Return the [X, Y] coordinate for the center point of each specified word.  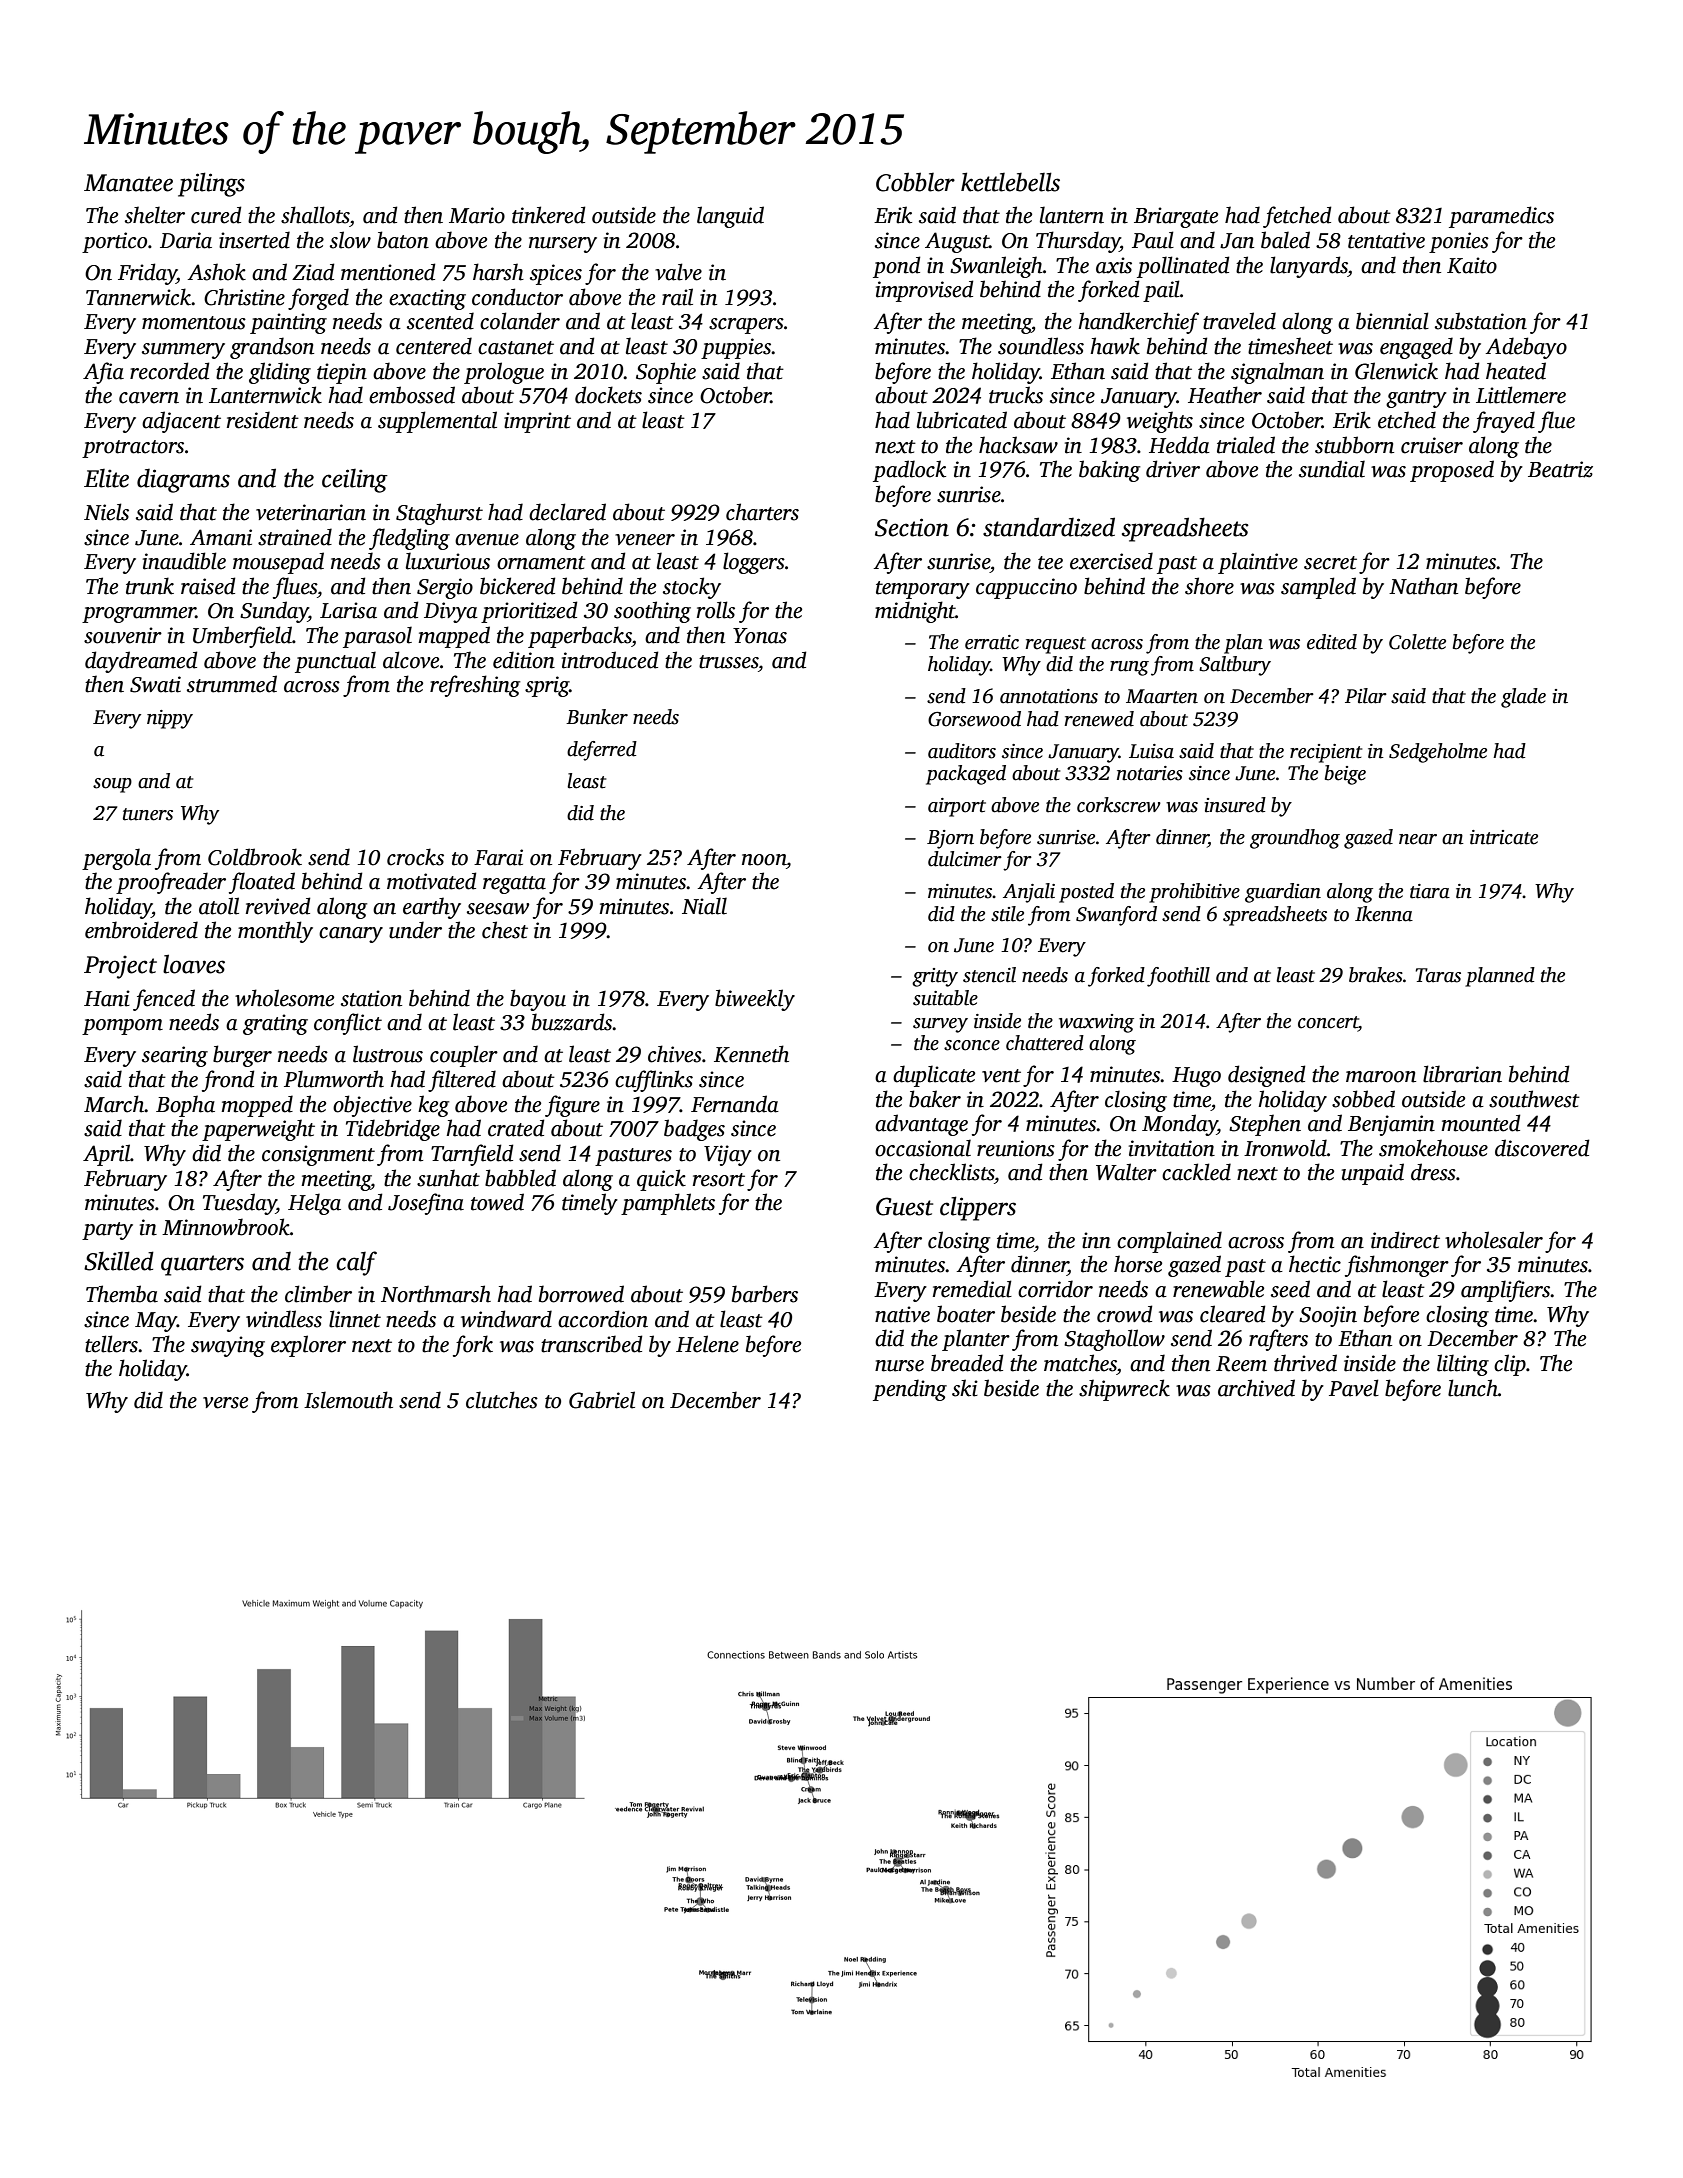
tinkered [549, 215]
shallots [315, 215]
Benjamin [1391, 1125]
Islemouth [348, 1400]
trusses [728, 662]
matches [1080, 1363]
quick [661, 1180]
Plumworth [334, 1079]
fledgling [409, 539]
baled [1285, 240]
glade [1523, 698]
